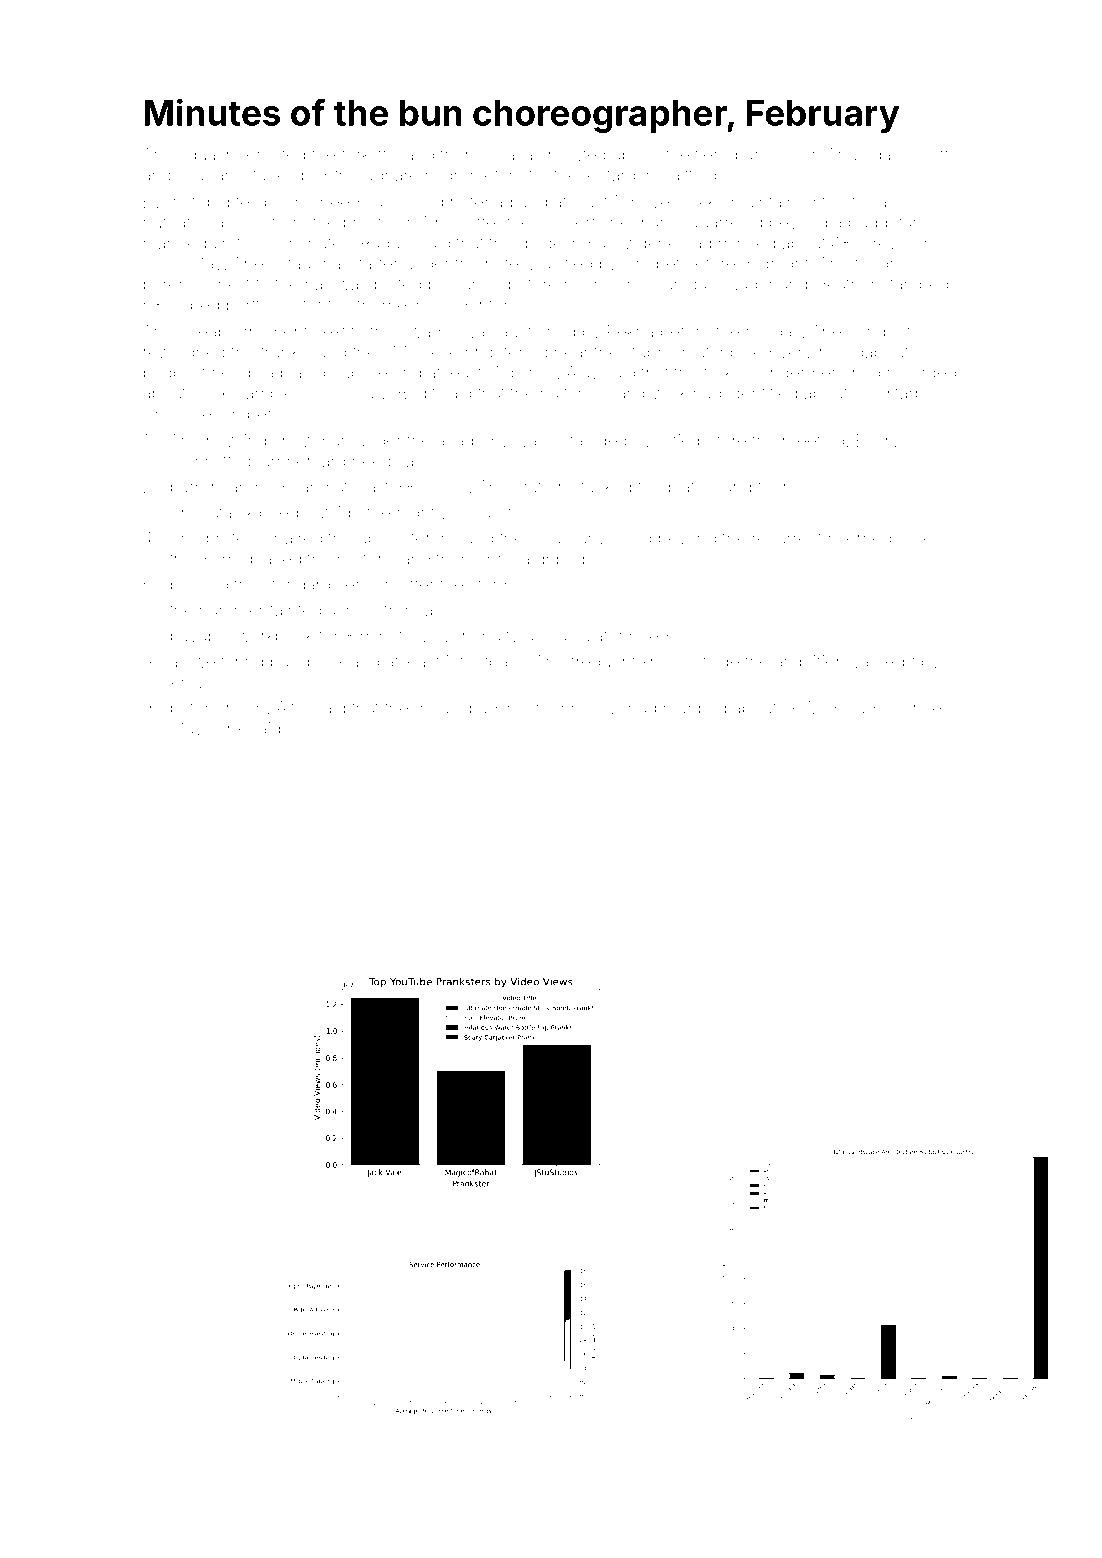 This screenshot has width=1102, height=1558. What do you see at coordinates (308, 663) in the screenshot?
I see `passbook` at bounding box center [308, 663].
